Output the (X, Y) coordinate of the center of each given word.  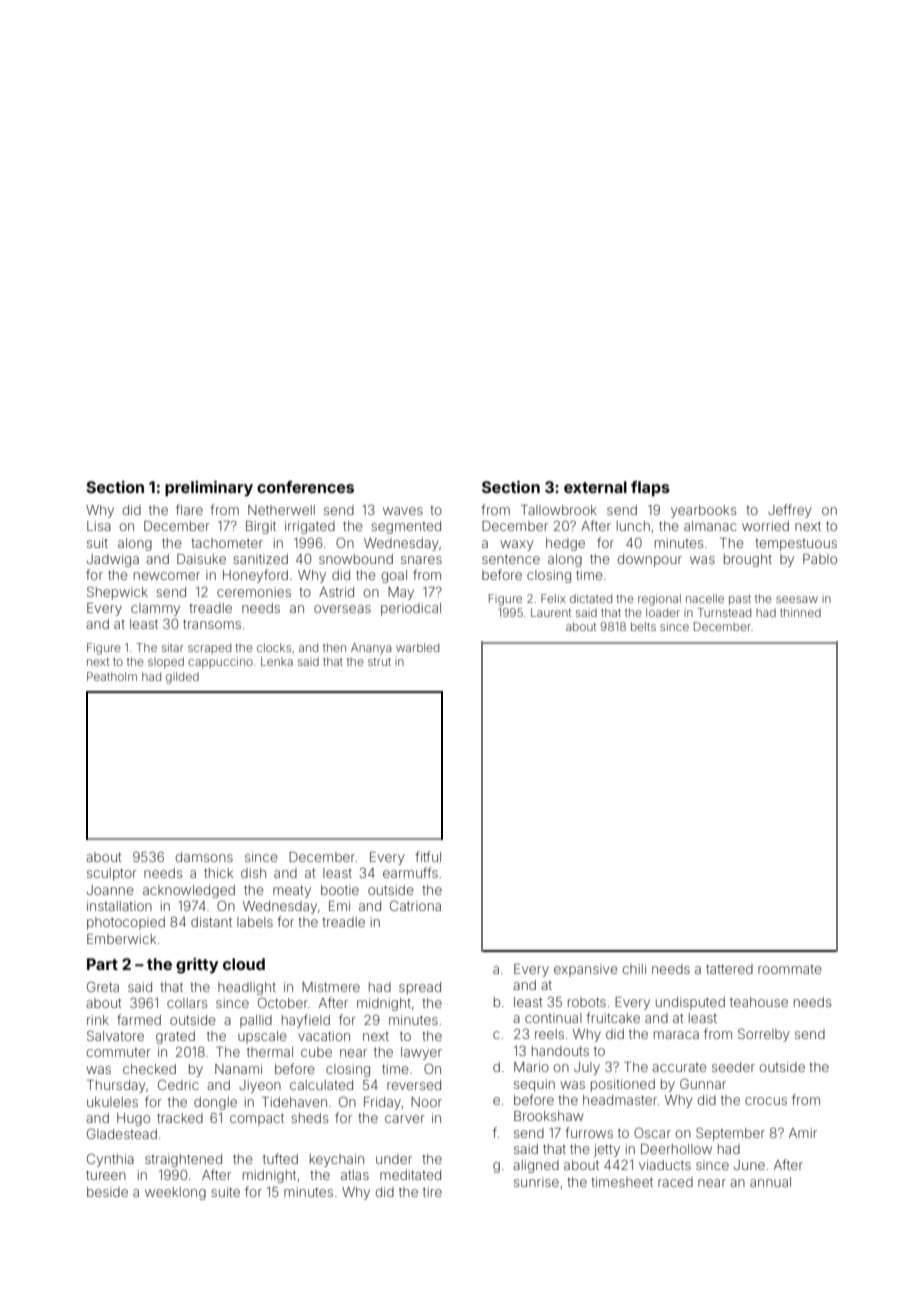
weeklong (175, 1193)
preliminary (209, 489)
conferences (305, 487)
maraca (676, 1035)
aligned (536, 1166)
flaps (650, 489)
